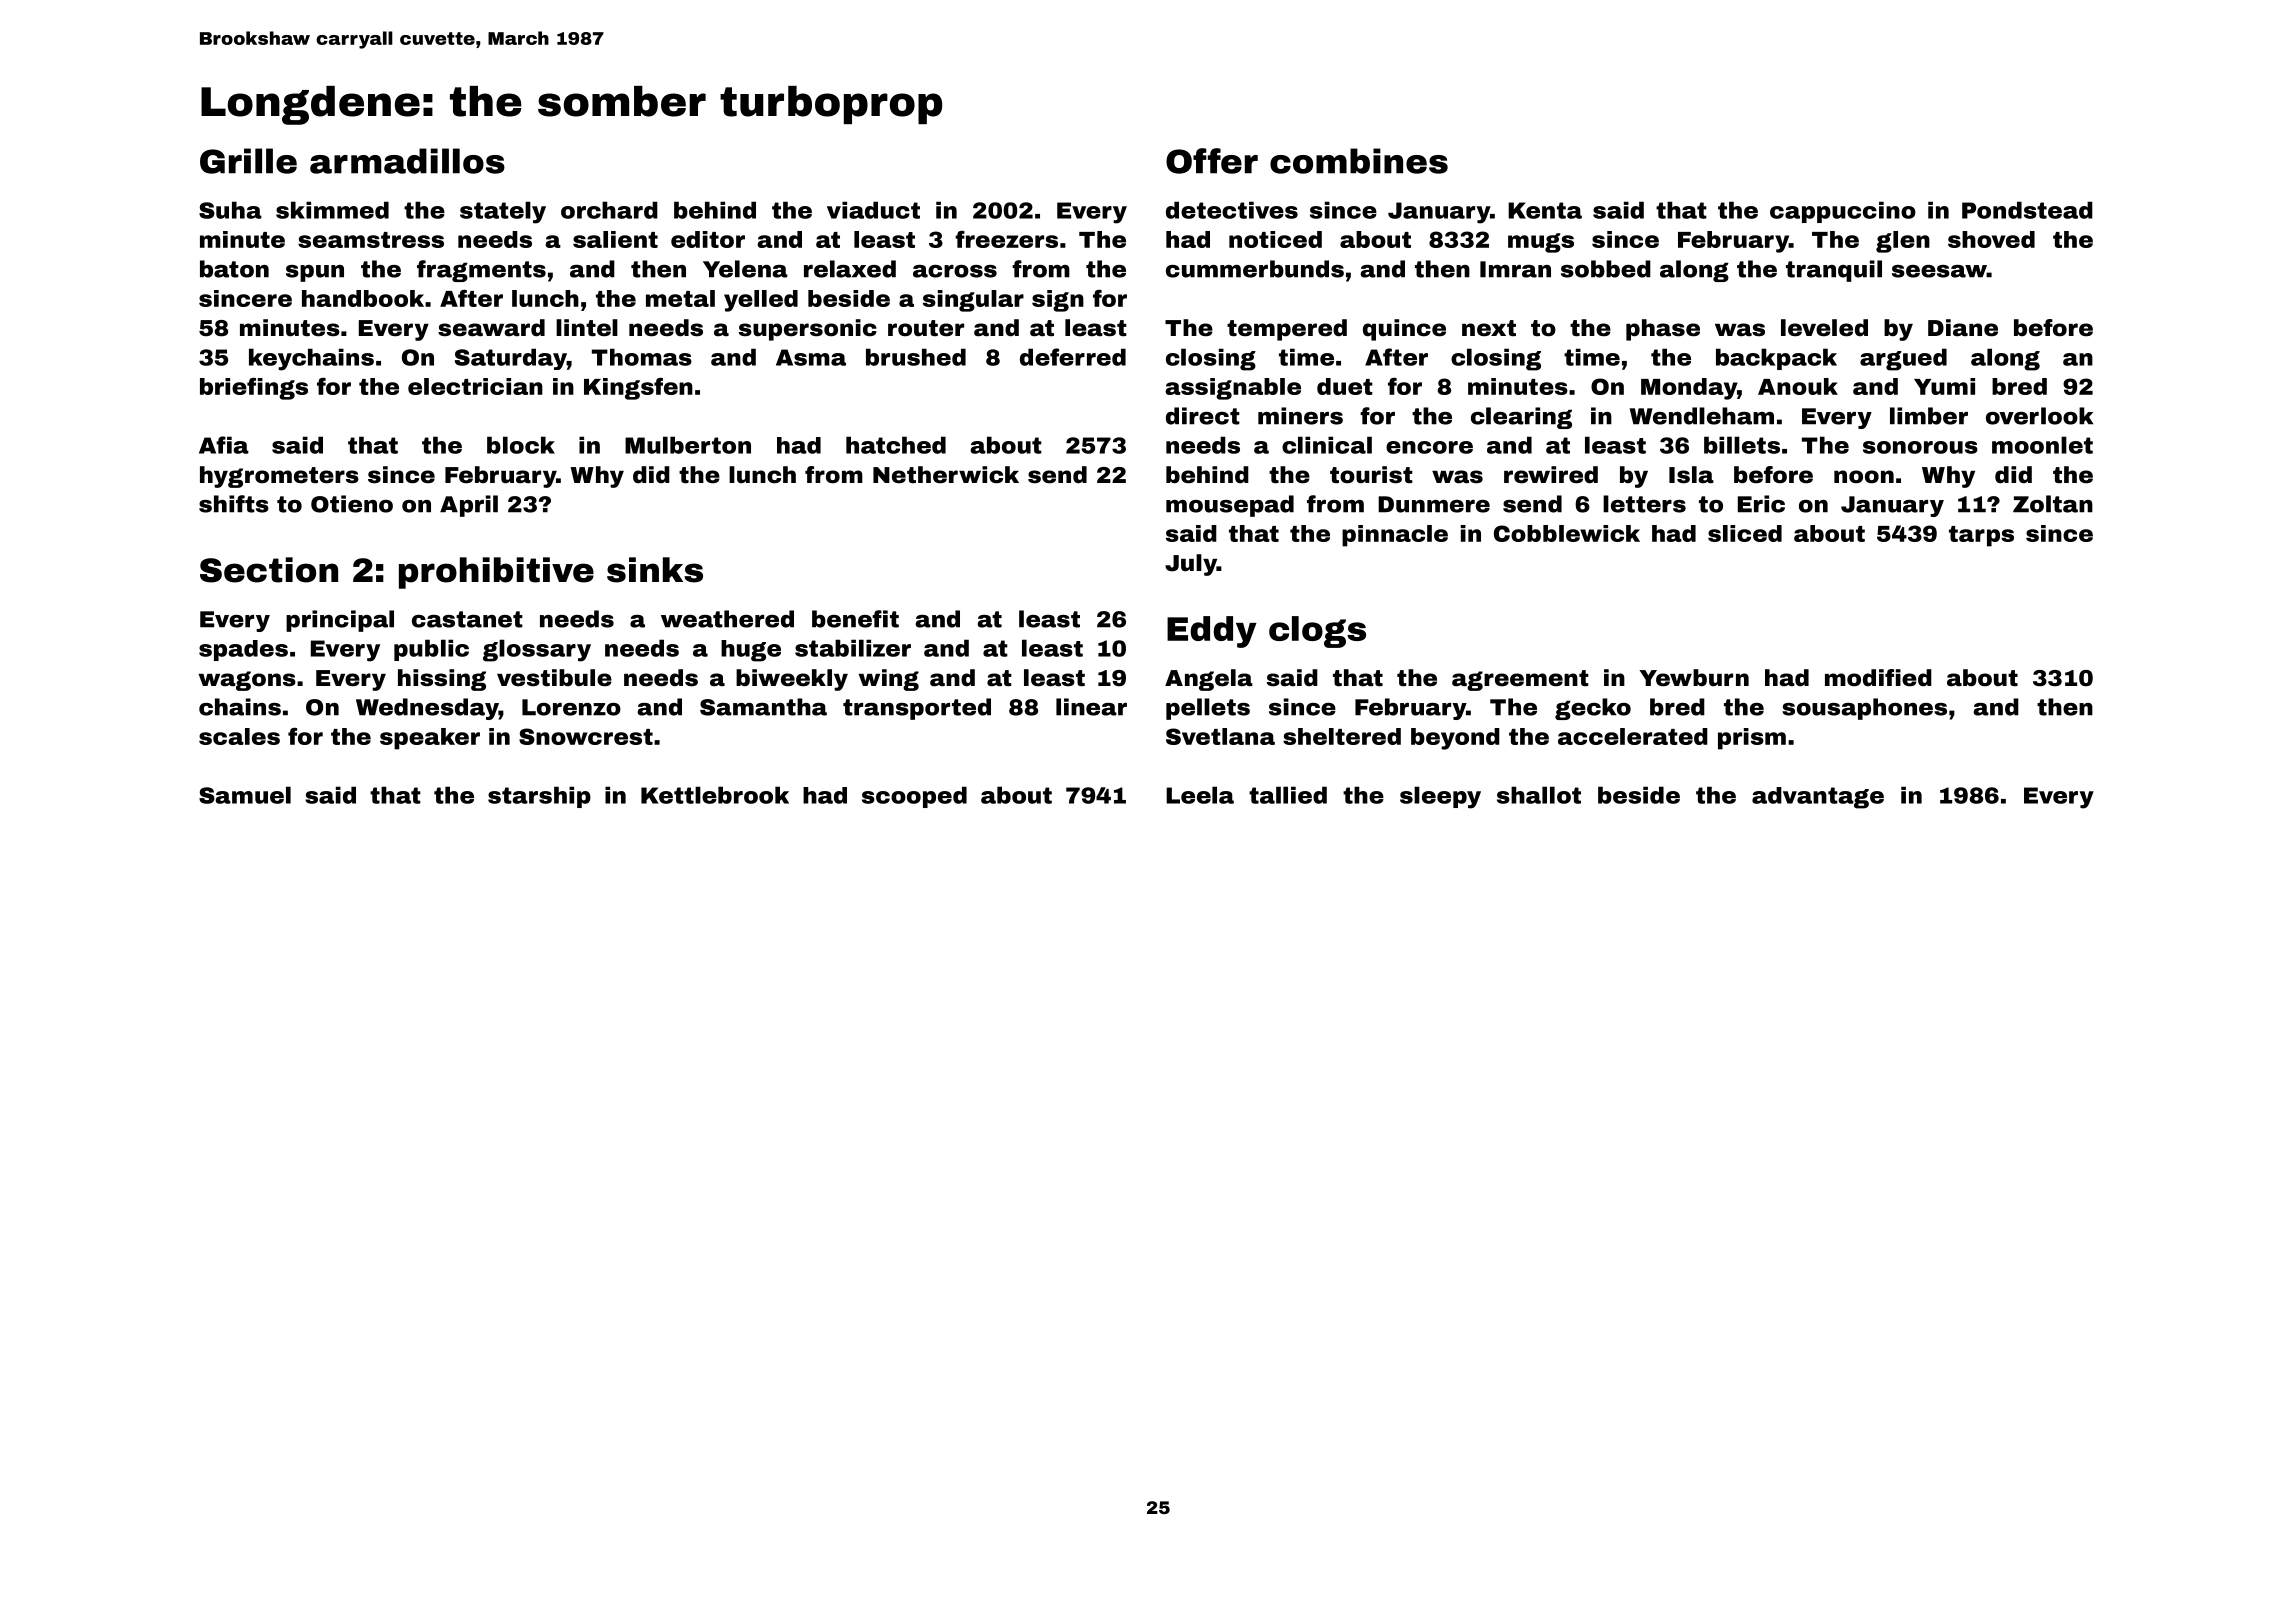 The height and width of the page is (1620, 2292). What do you see at coordinates (1920, 447) in the page?
I see `sonorous` at bounding box center [1920, 447].
